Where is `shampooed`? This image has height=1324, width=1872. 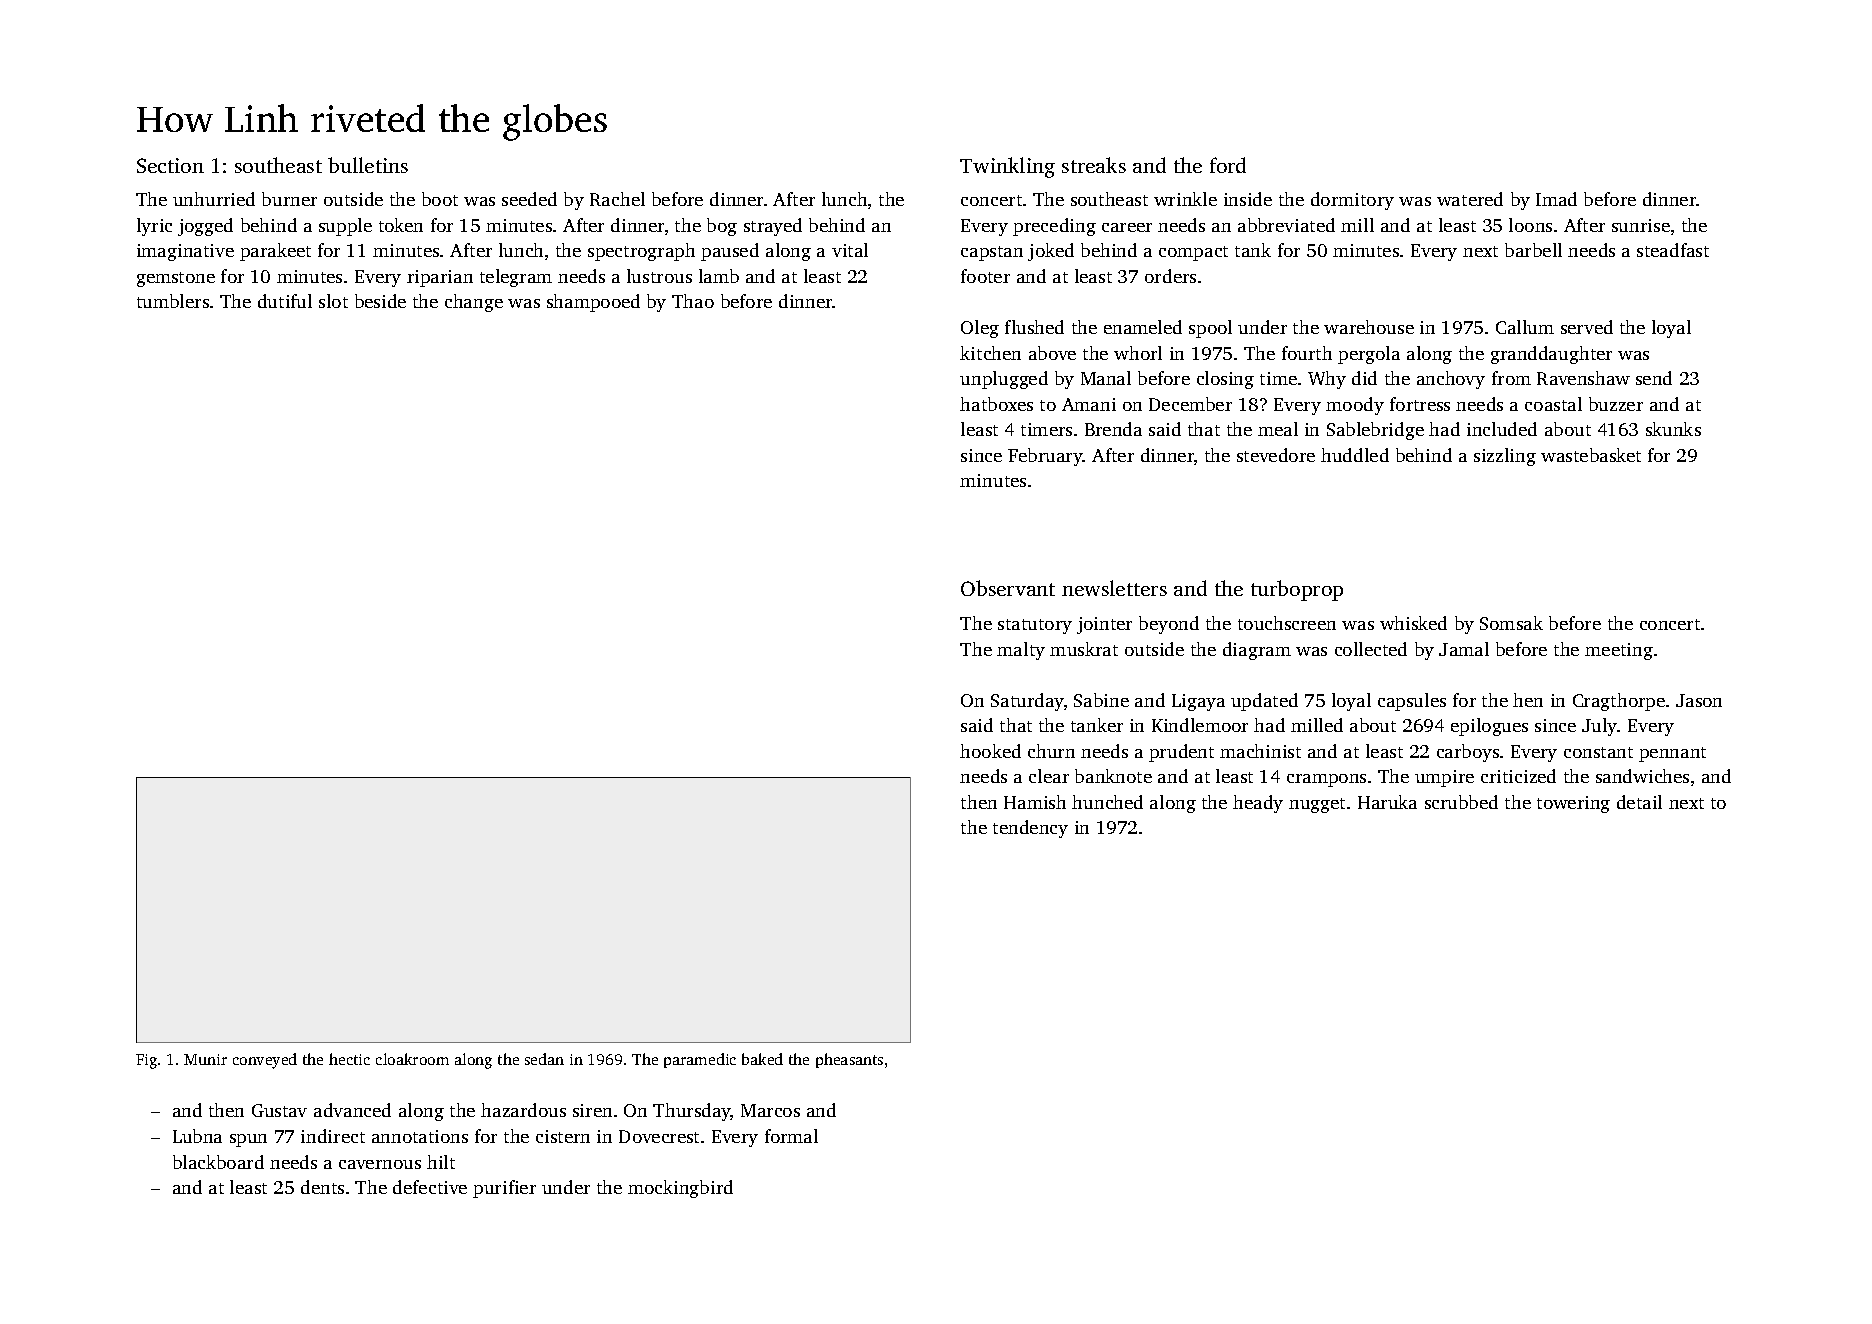 shampooed is located at coordinates (593, 303).
